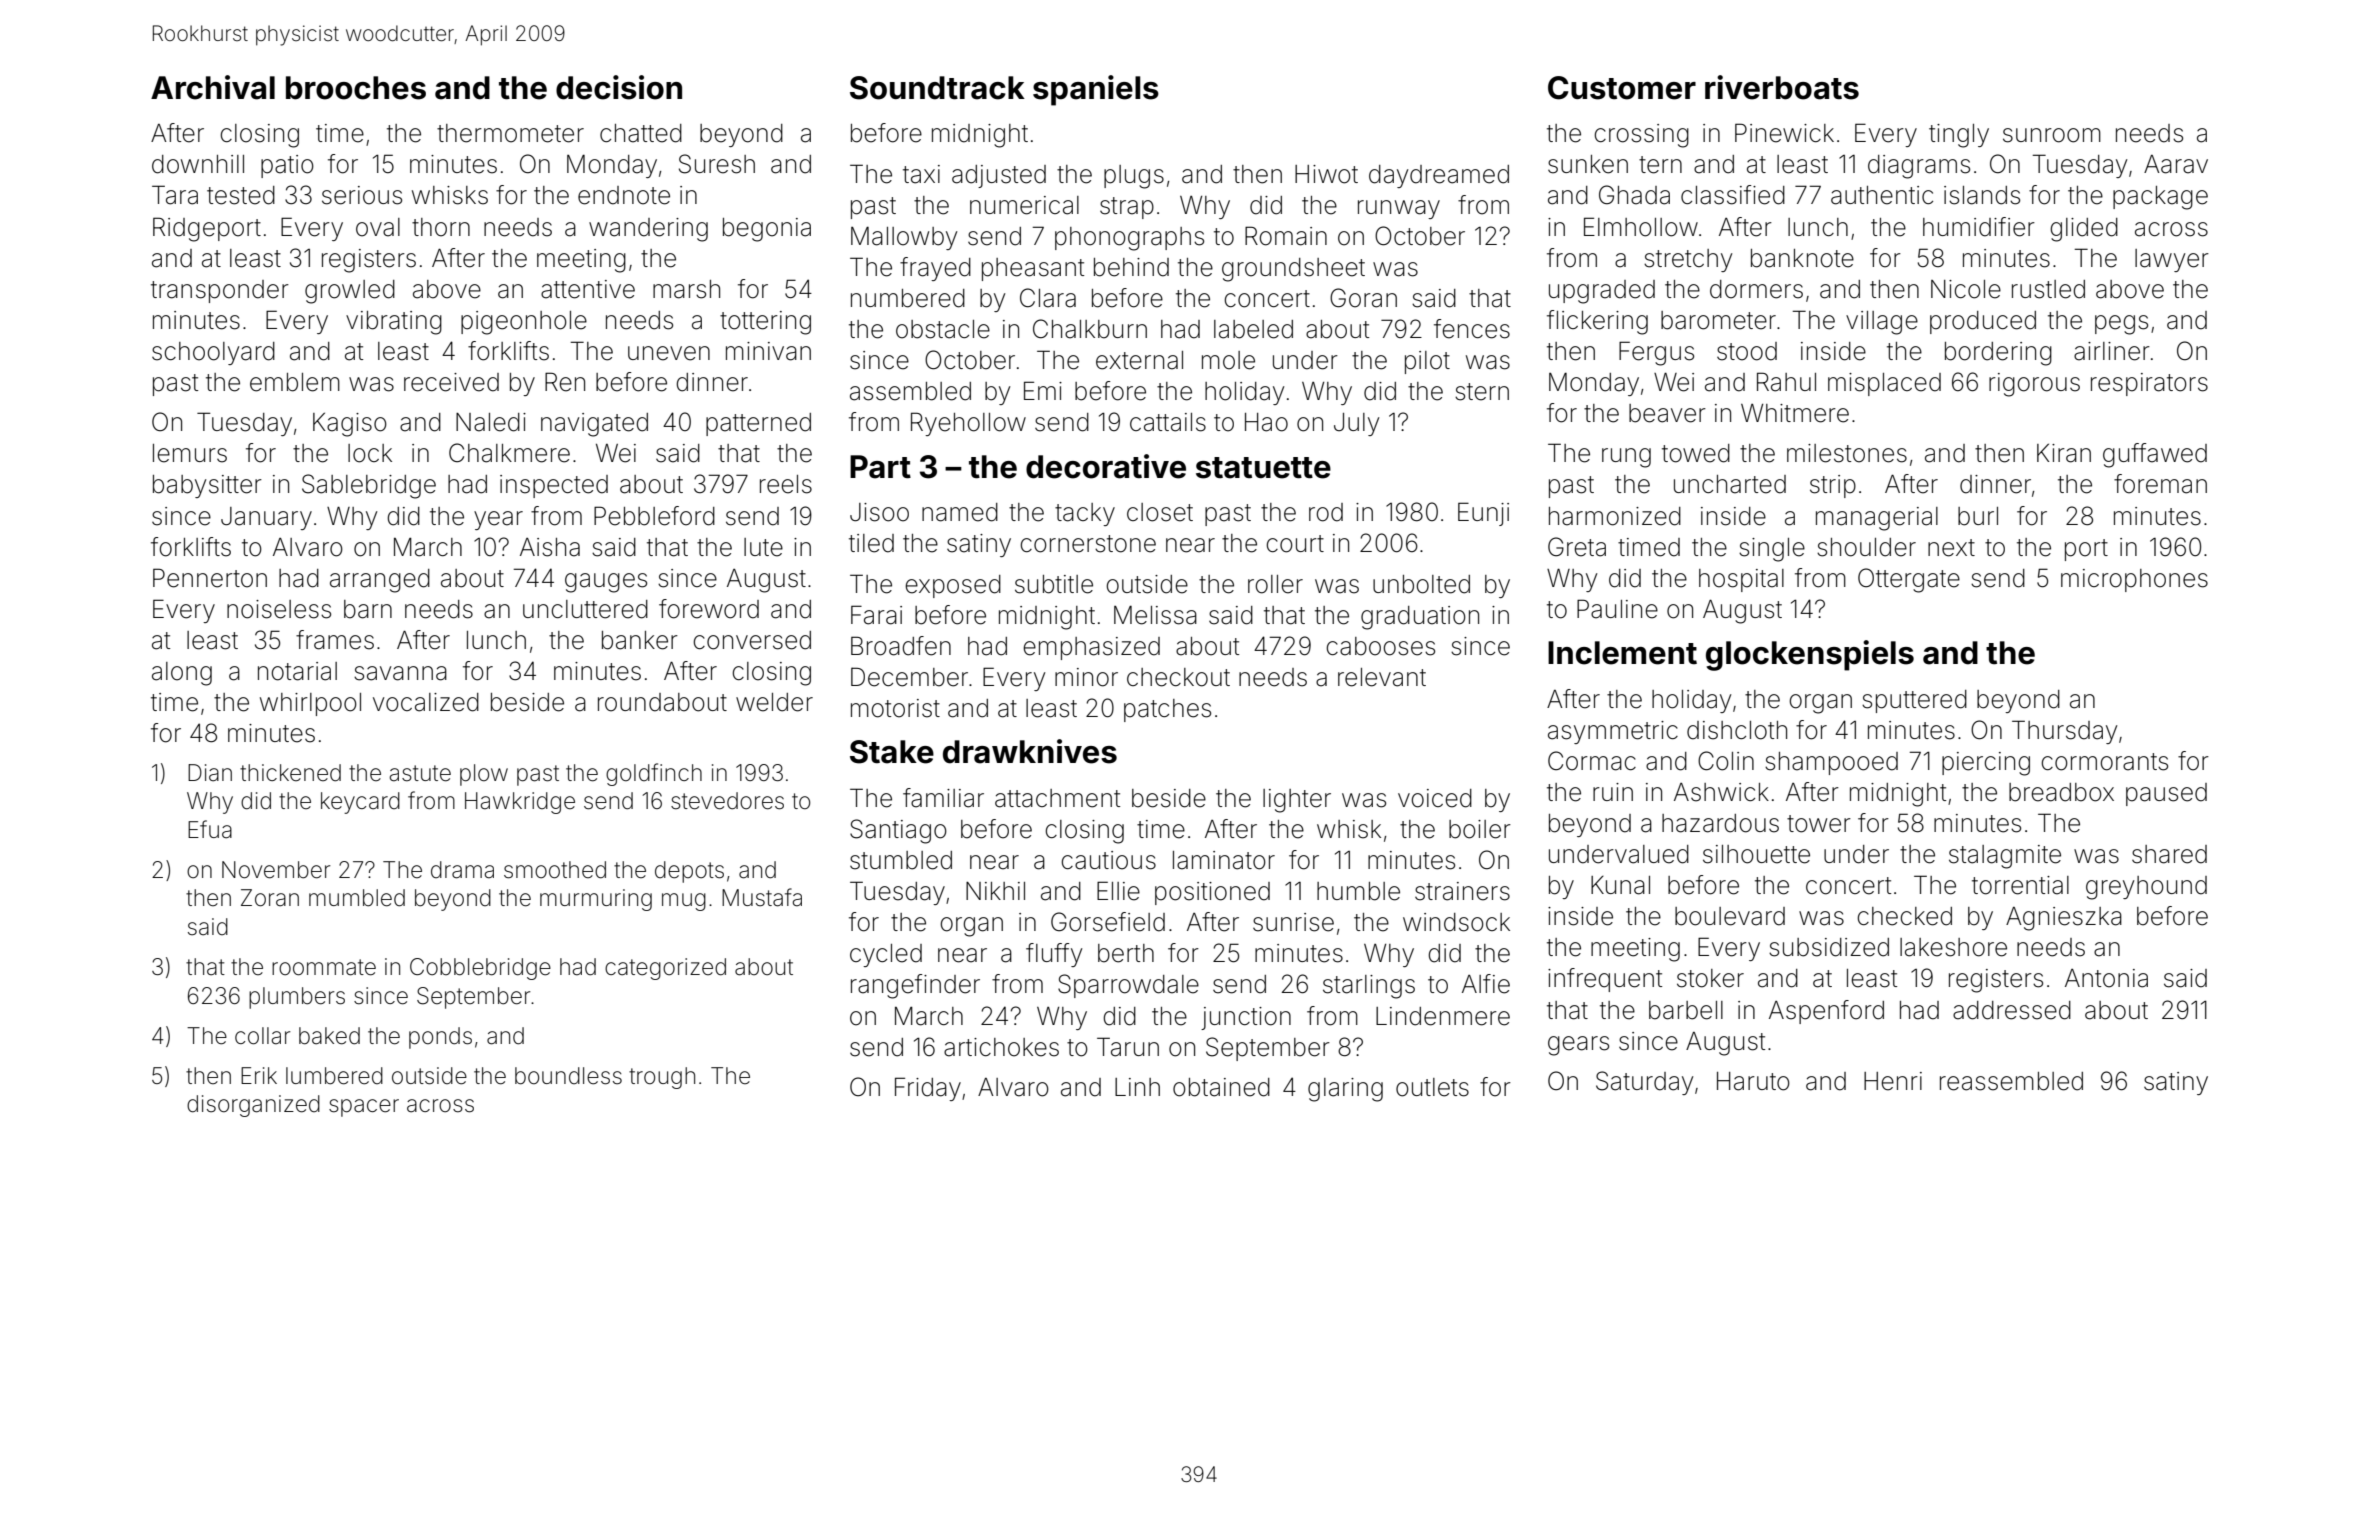 This screenshot has height=1527, width=2360. I want to click on spaniels, so click(1096, 90).
